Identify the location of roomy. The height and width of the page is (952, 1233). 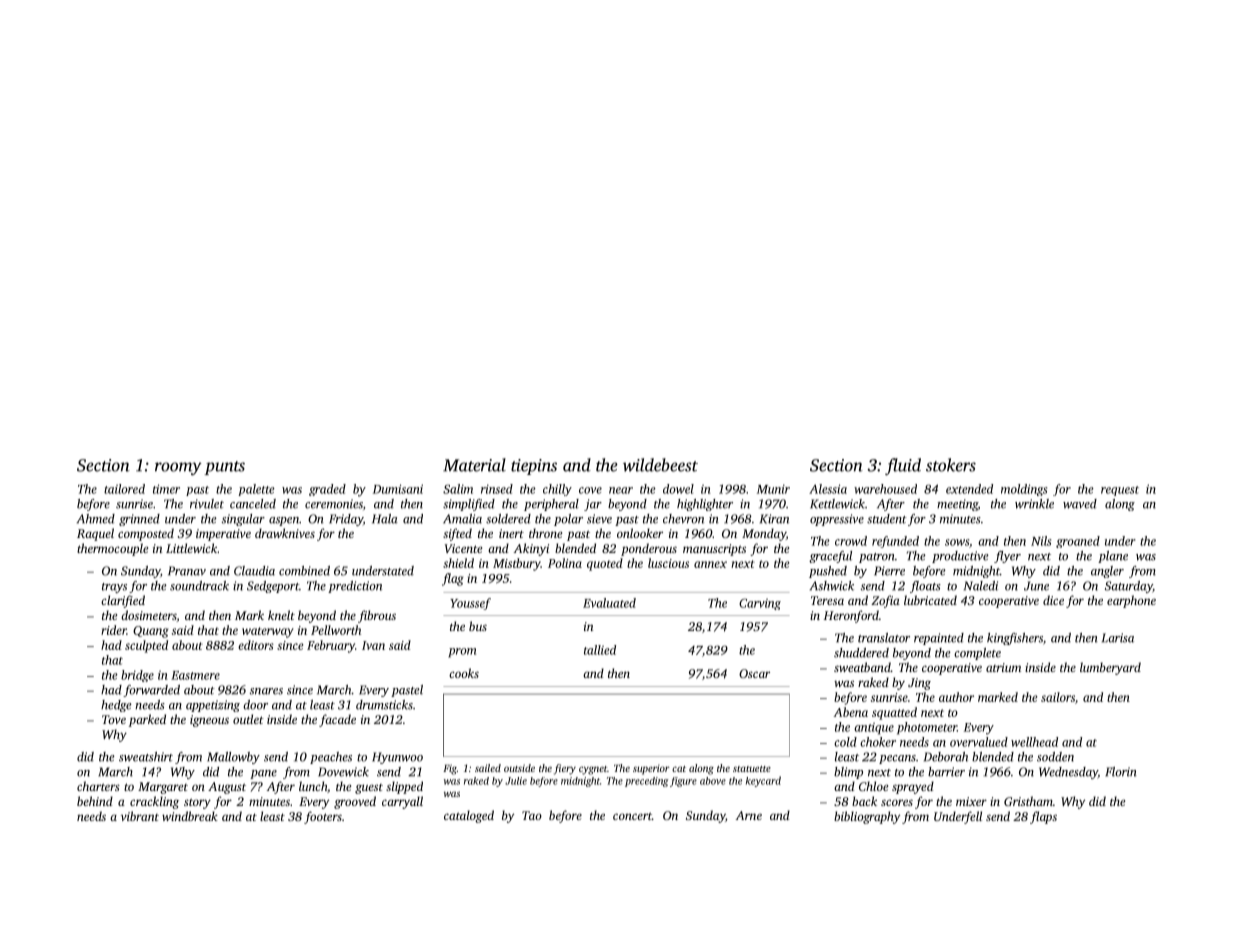
(178, 468).
